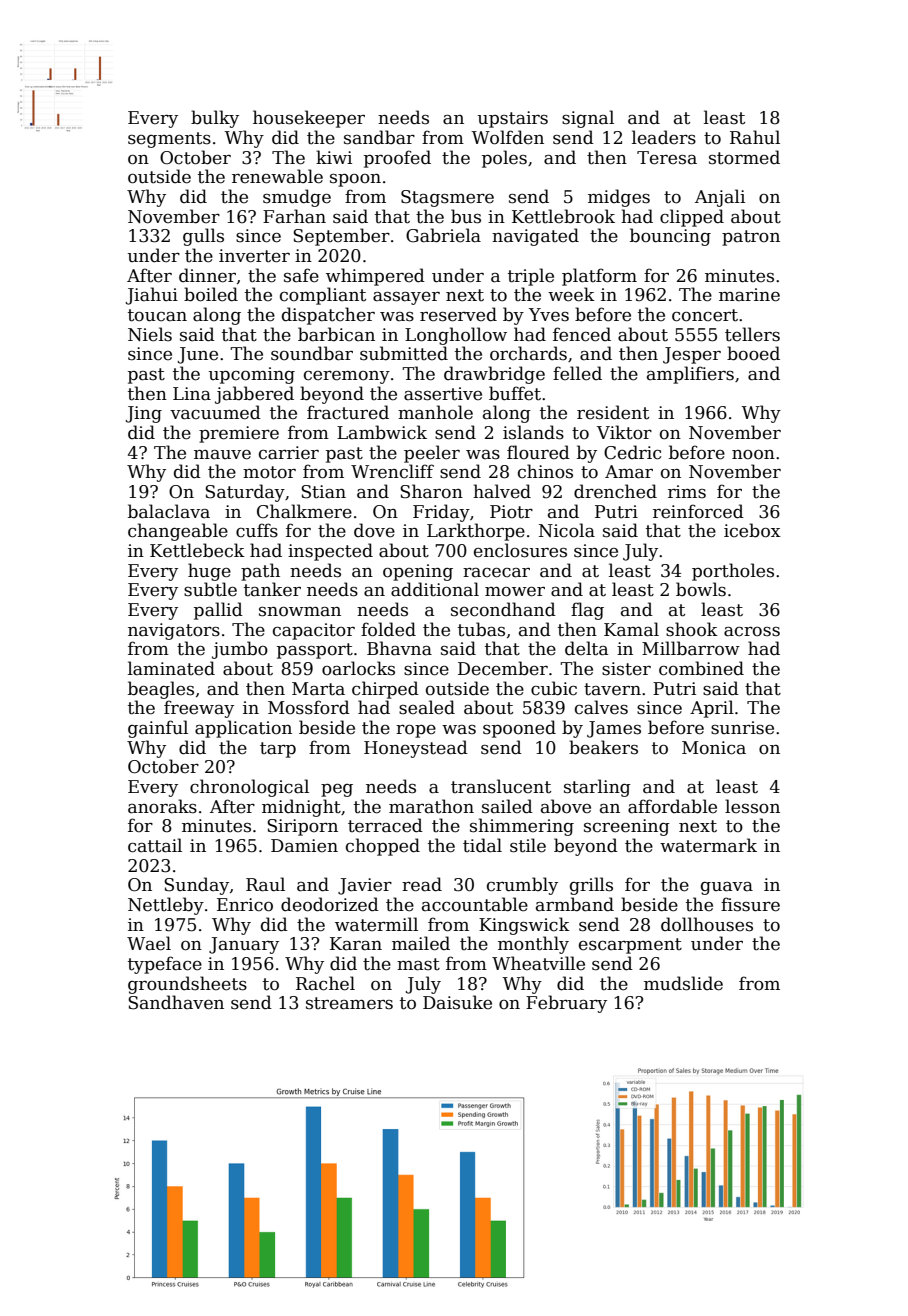 The width and height of the document is (908, 1316). Describe the element at coordinates (211, 294) in the document. I see `boiled` at that location.
